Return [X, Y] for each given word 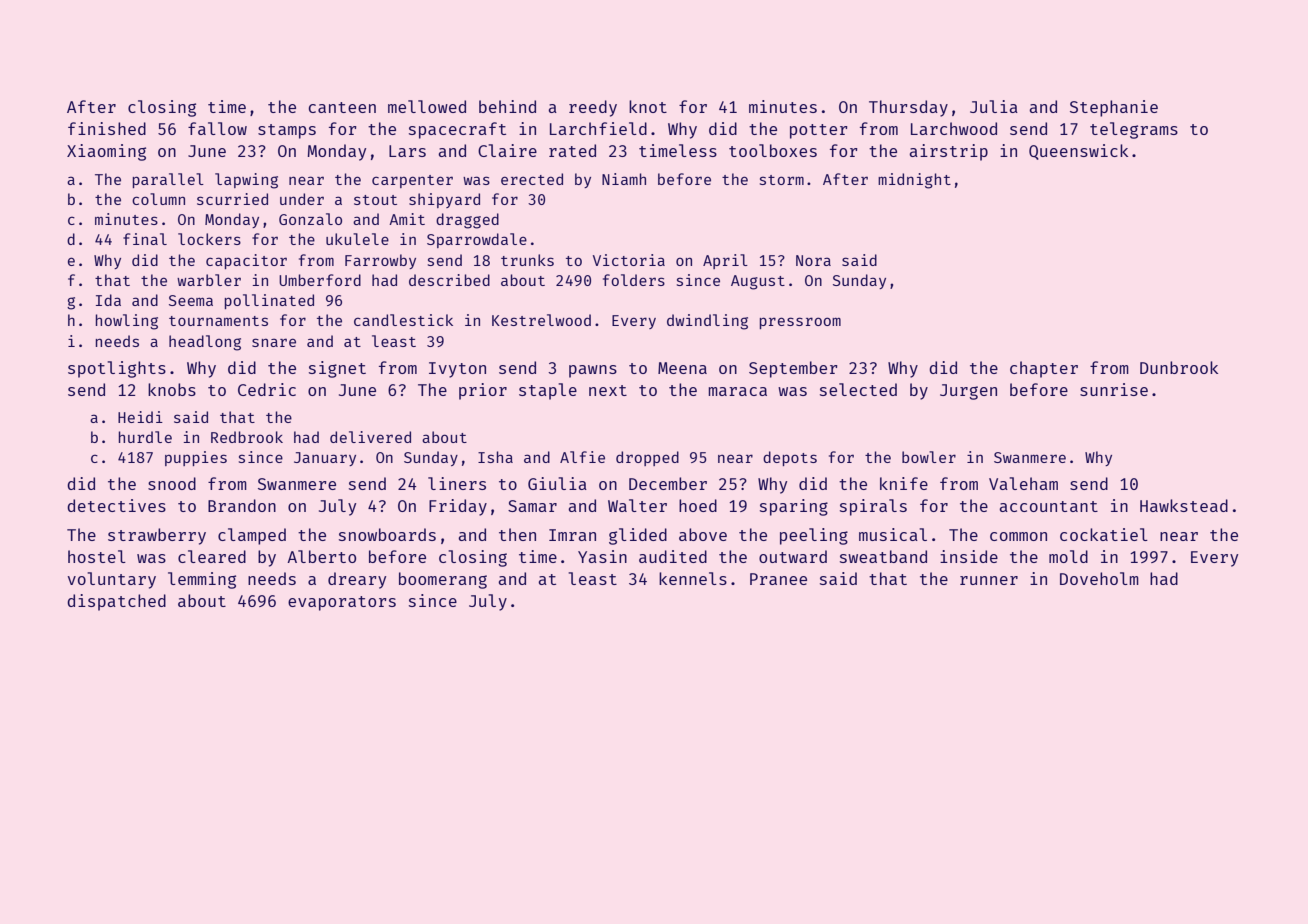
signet [337, 369]
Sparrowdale [477, 240]
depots [790, 458]
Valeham [1023, 483]
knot [648, 106]
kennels [693, 578]
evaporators [342, 603]
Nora [813, 260]
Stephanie [1114, 108]
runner [989, 580]
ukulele [357, 239]
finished [107, 128]
